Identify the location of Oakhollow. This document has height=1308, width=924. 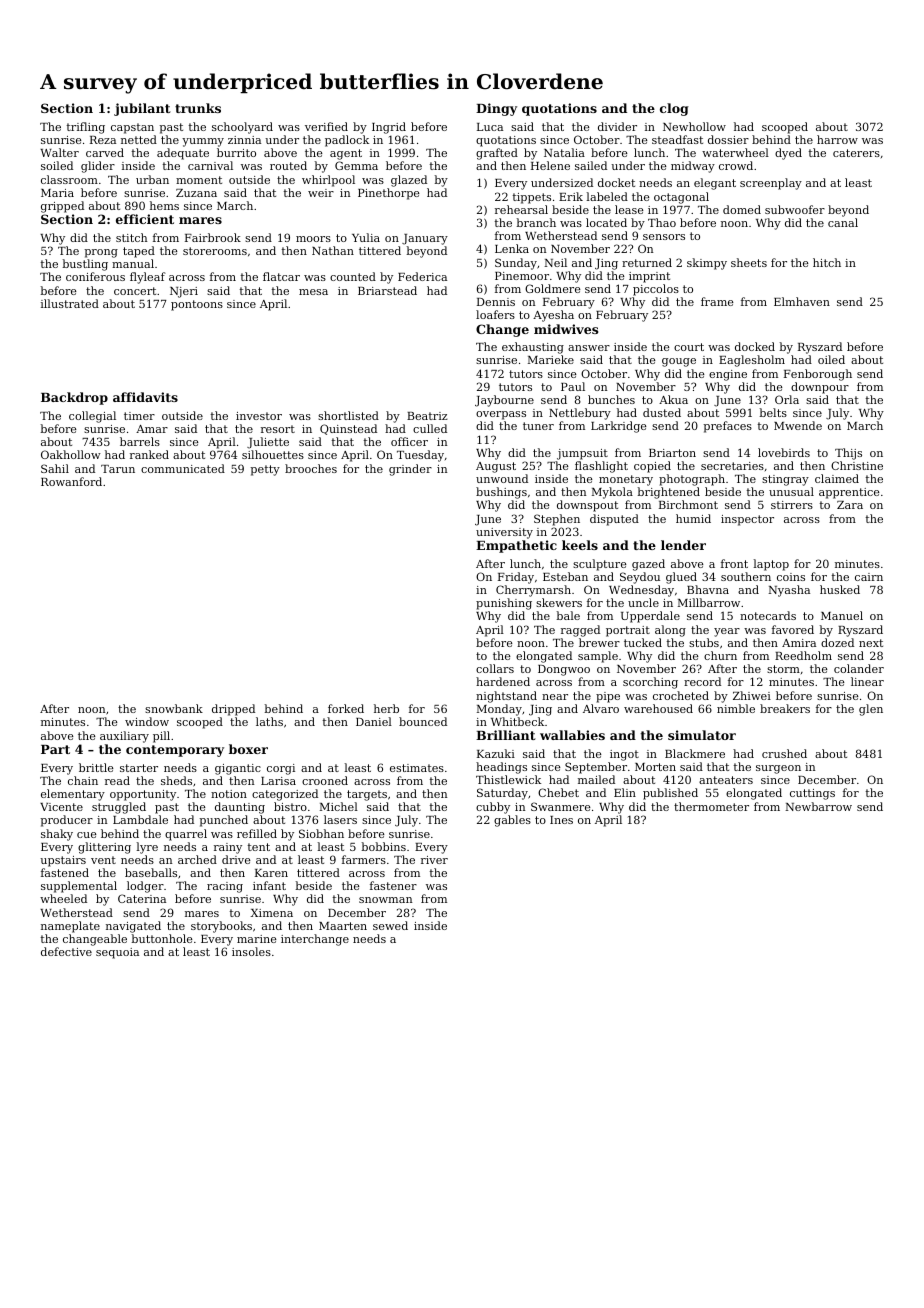
(71, 454).
